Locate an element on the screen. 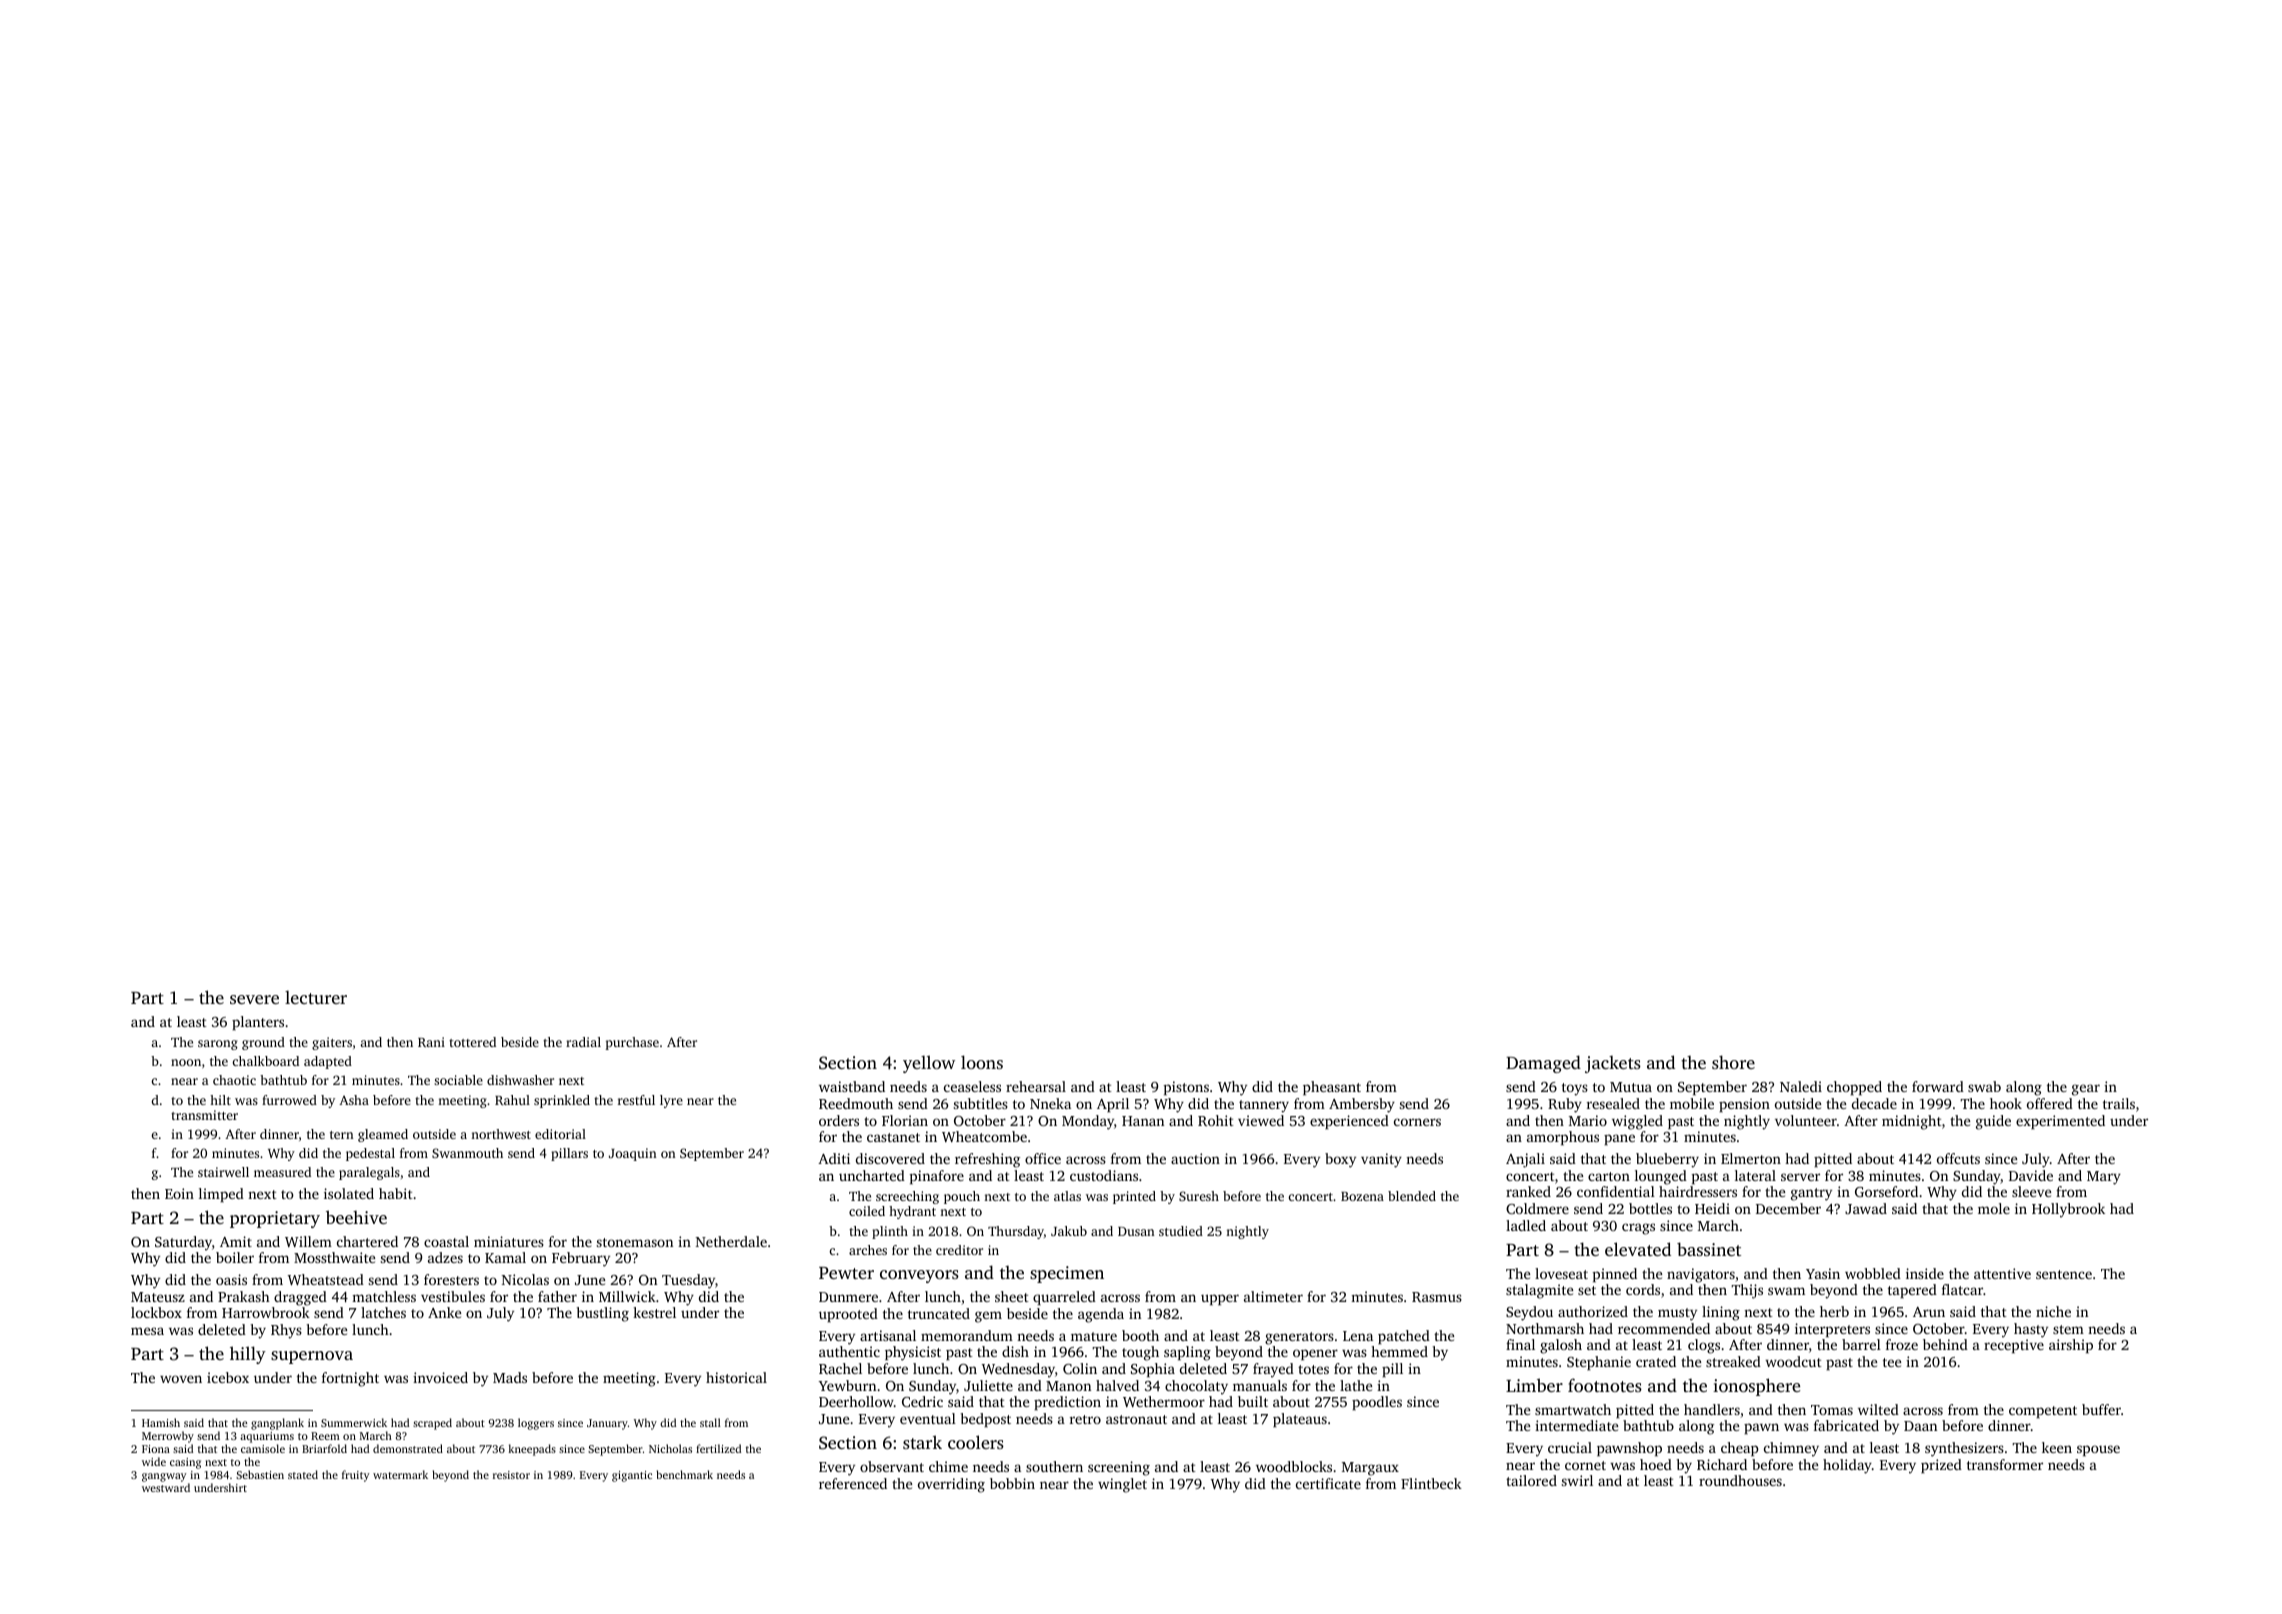 The height and width of the screenshot is (1614, 2282). westward is located at coordinates (166, 1487).
